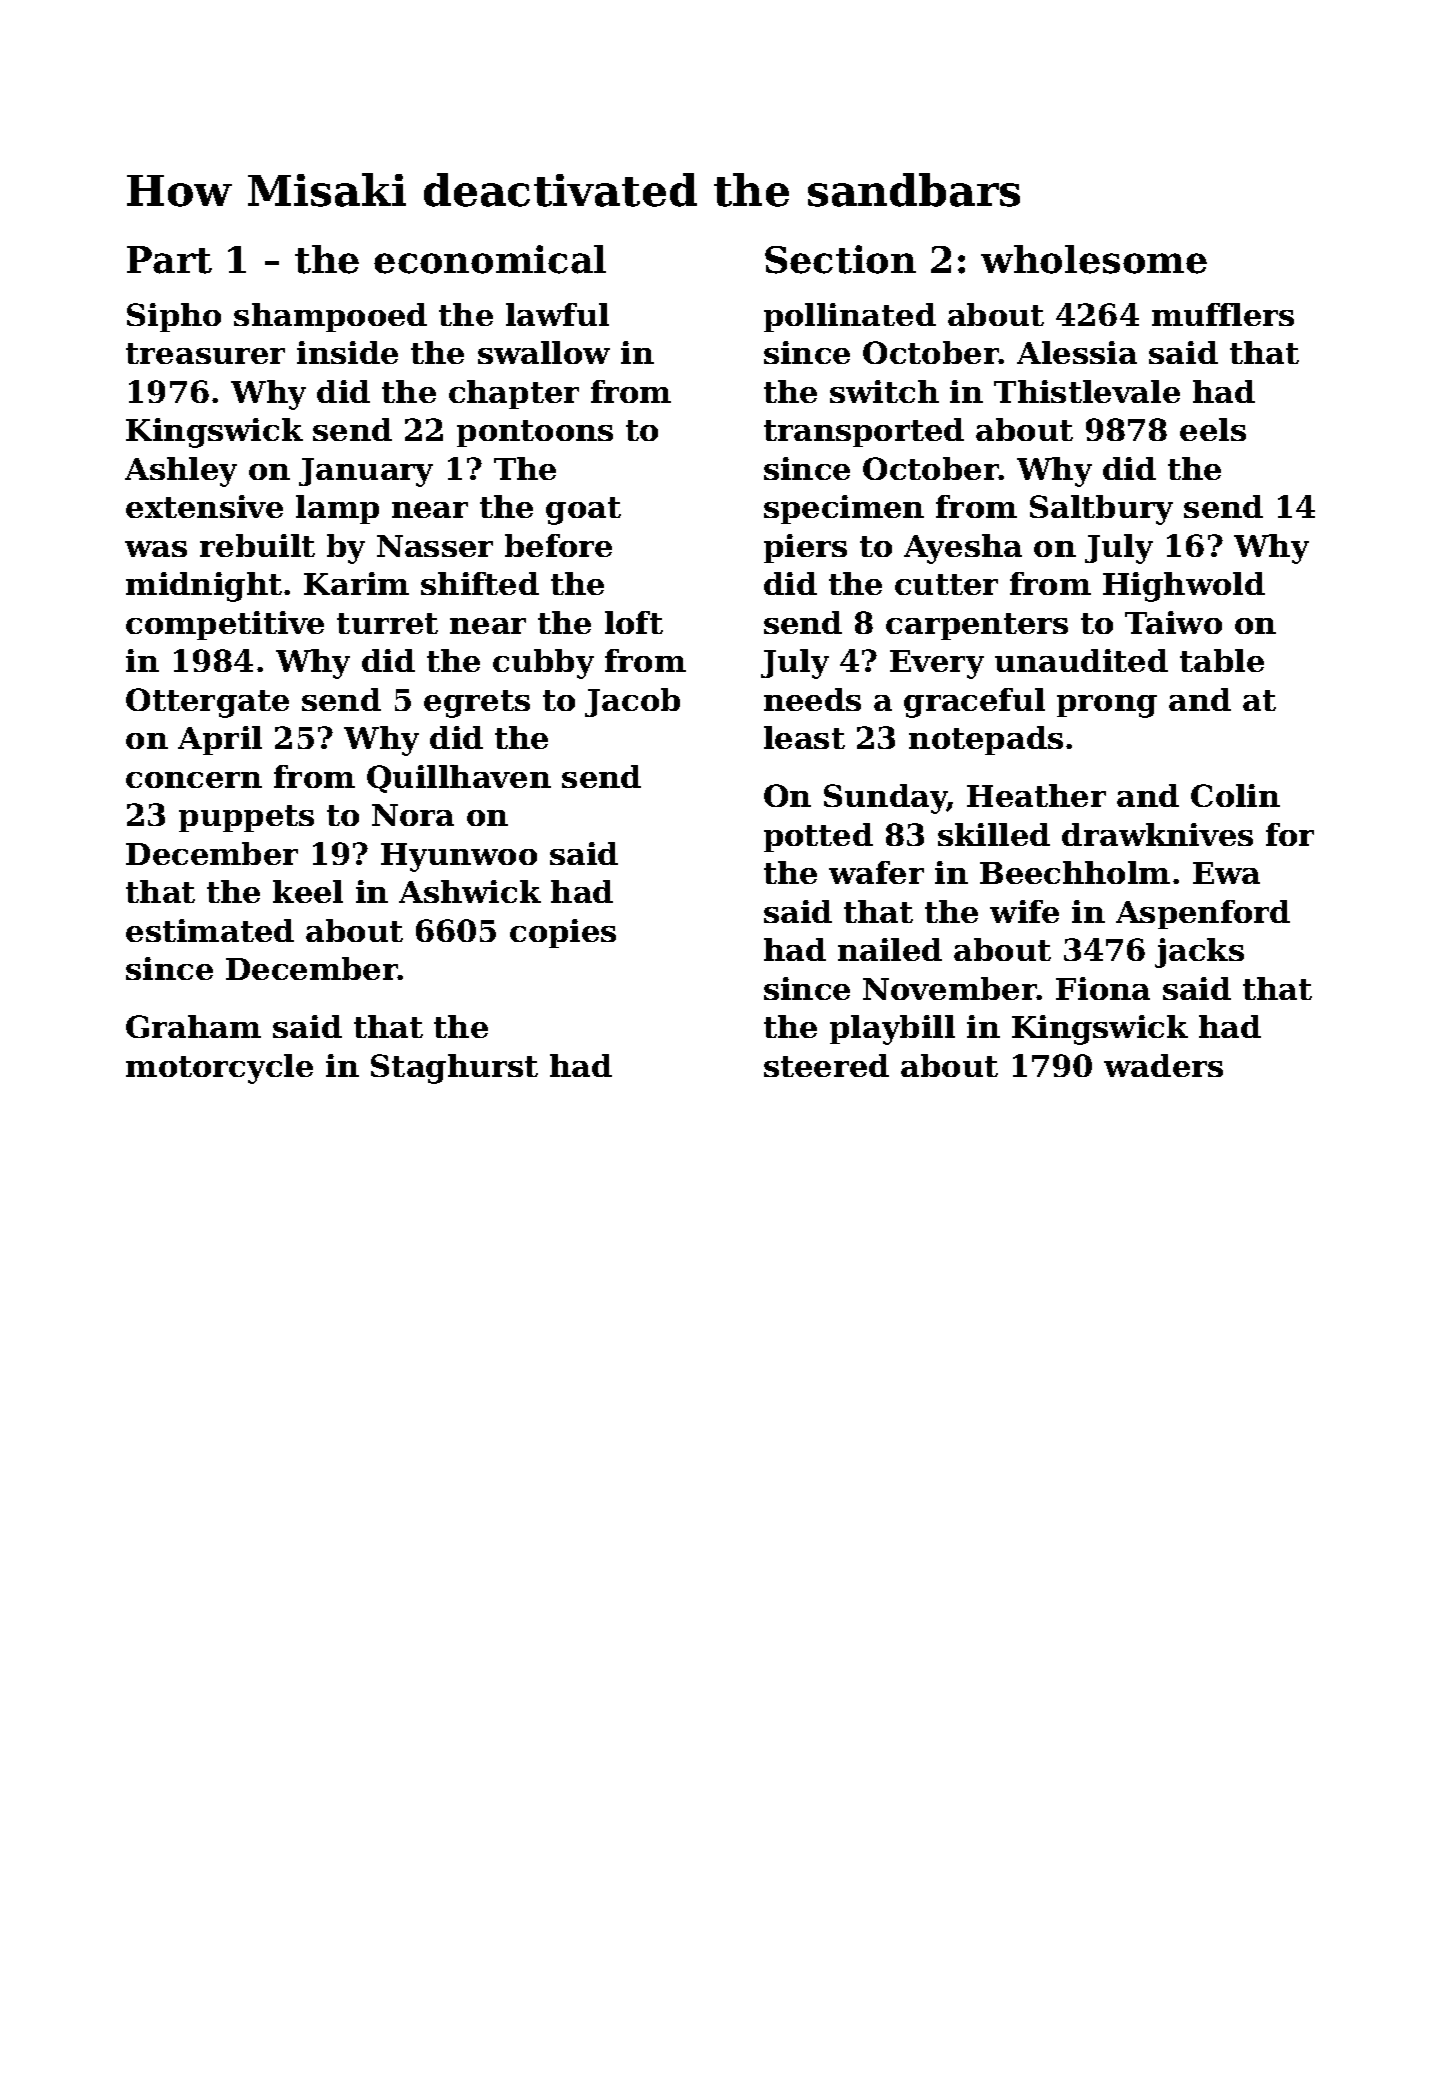 This document has width=1450, height=2100. I want to click on needs, so click(812, 699).
